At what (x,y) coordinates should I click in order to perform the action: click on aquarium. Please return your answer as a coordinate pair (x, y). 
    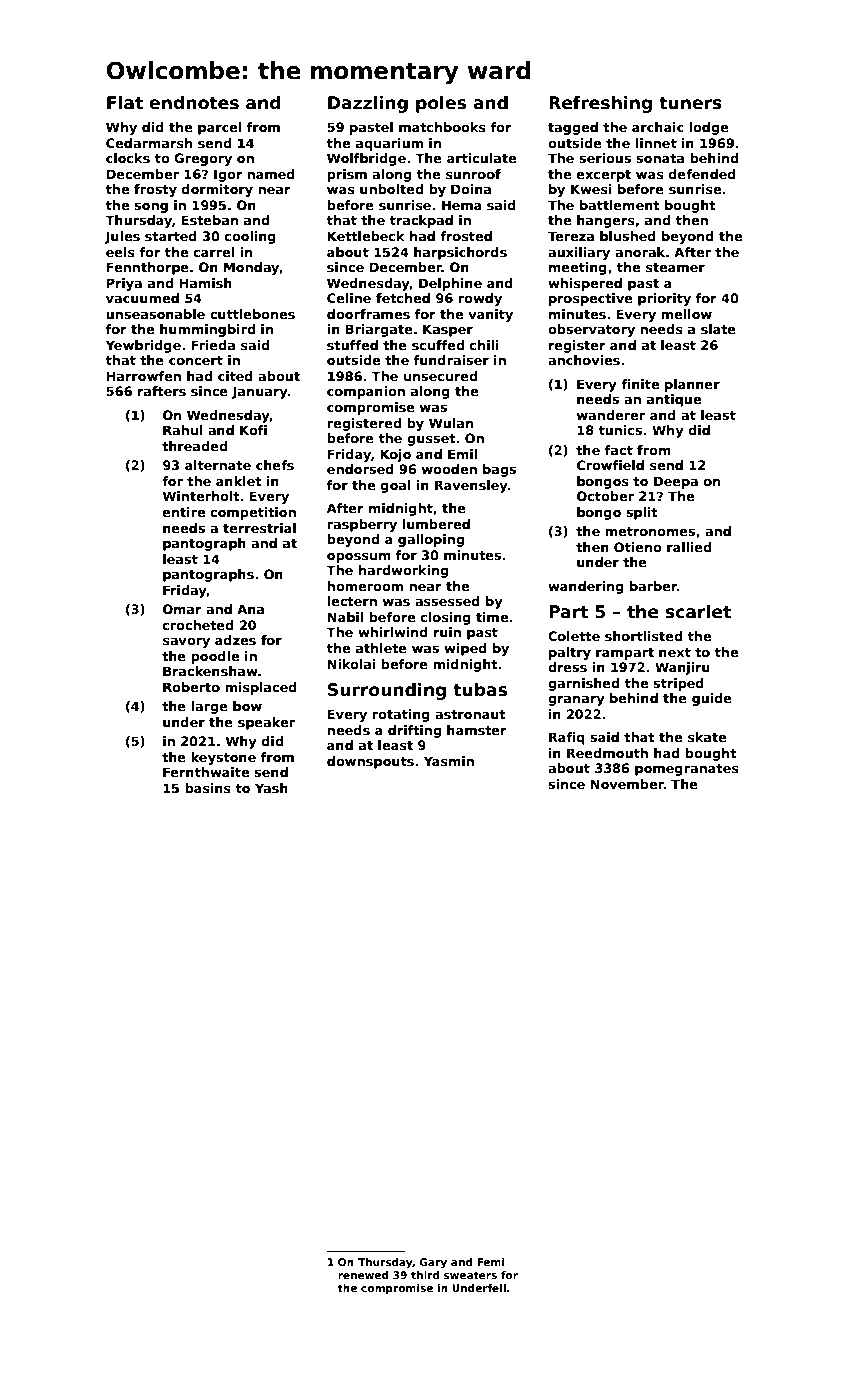
    Looking at the image, I should click on (389, 144).
